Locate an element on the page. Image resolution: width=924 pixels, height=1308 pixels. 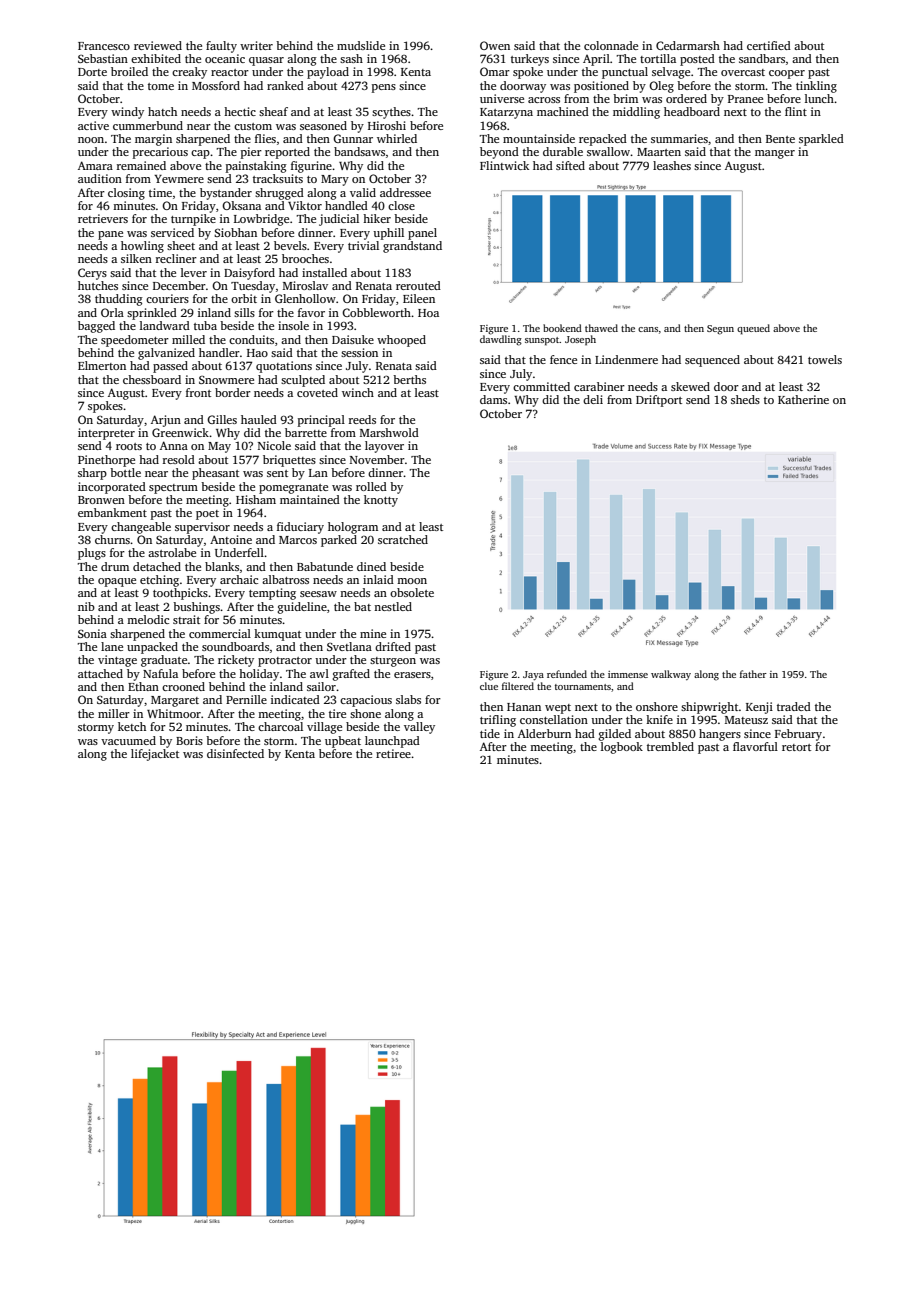
archaic is located at coordinates (239, 579).
